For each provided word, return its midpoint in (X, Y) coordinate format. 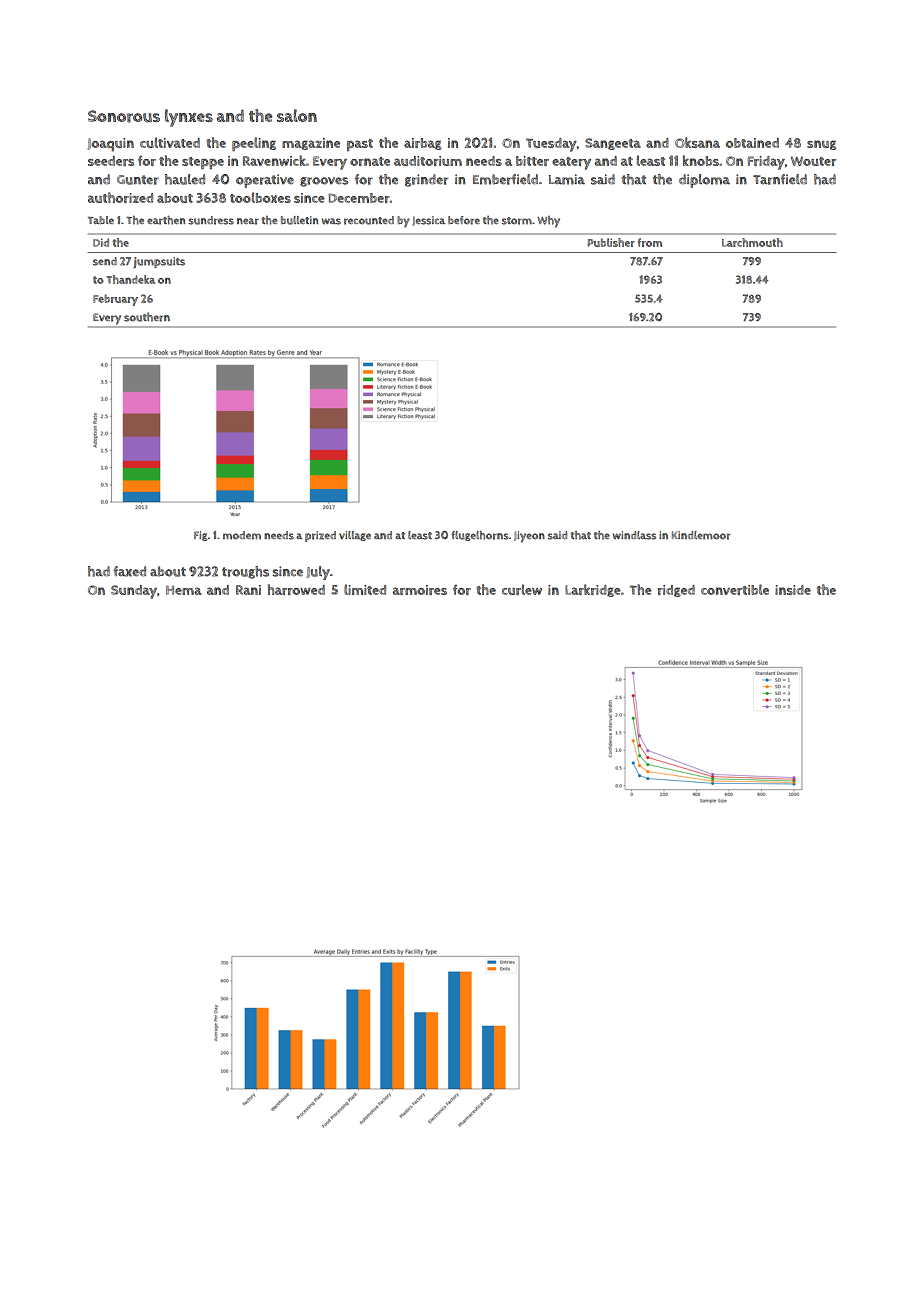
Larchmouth (752, 242)
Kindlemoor (701, 535)
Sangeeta (613, 144)
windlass (634, 535)
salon (297, 115)
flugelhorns (480, 536)
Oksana (697, 142)
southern (147, 317)
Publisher (611, 242)
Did (101, 242)
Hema (184, 590)
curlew (522, 589)
